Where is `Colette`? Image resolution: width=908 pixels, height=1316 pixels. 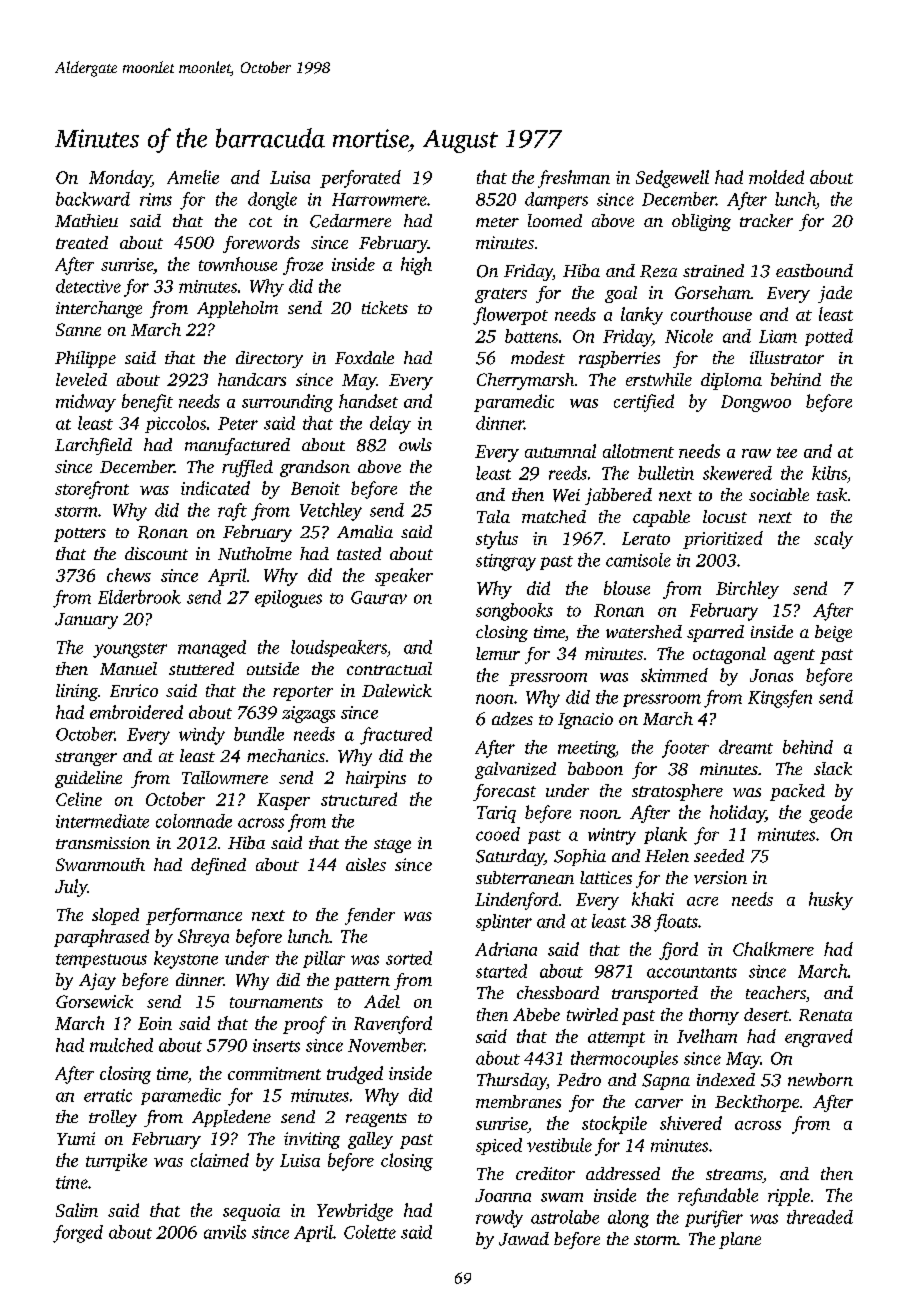 Colette is located at coordinates (370, 1232).
